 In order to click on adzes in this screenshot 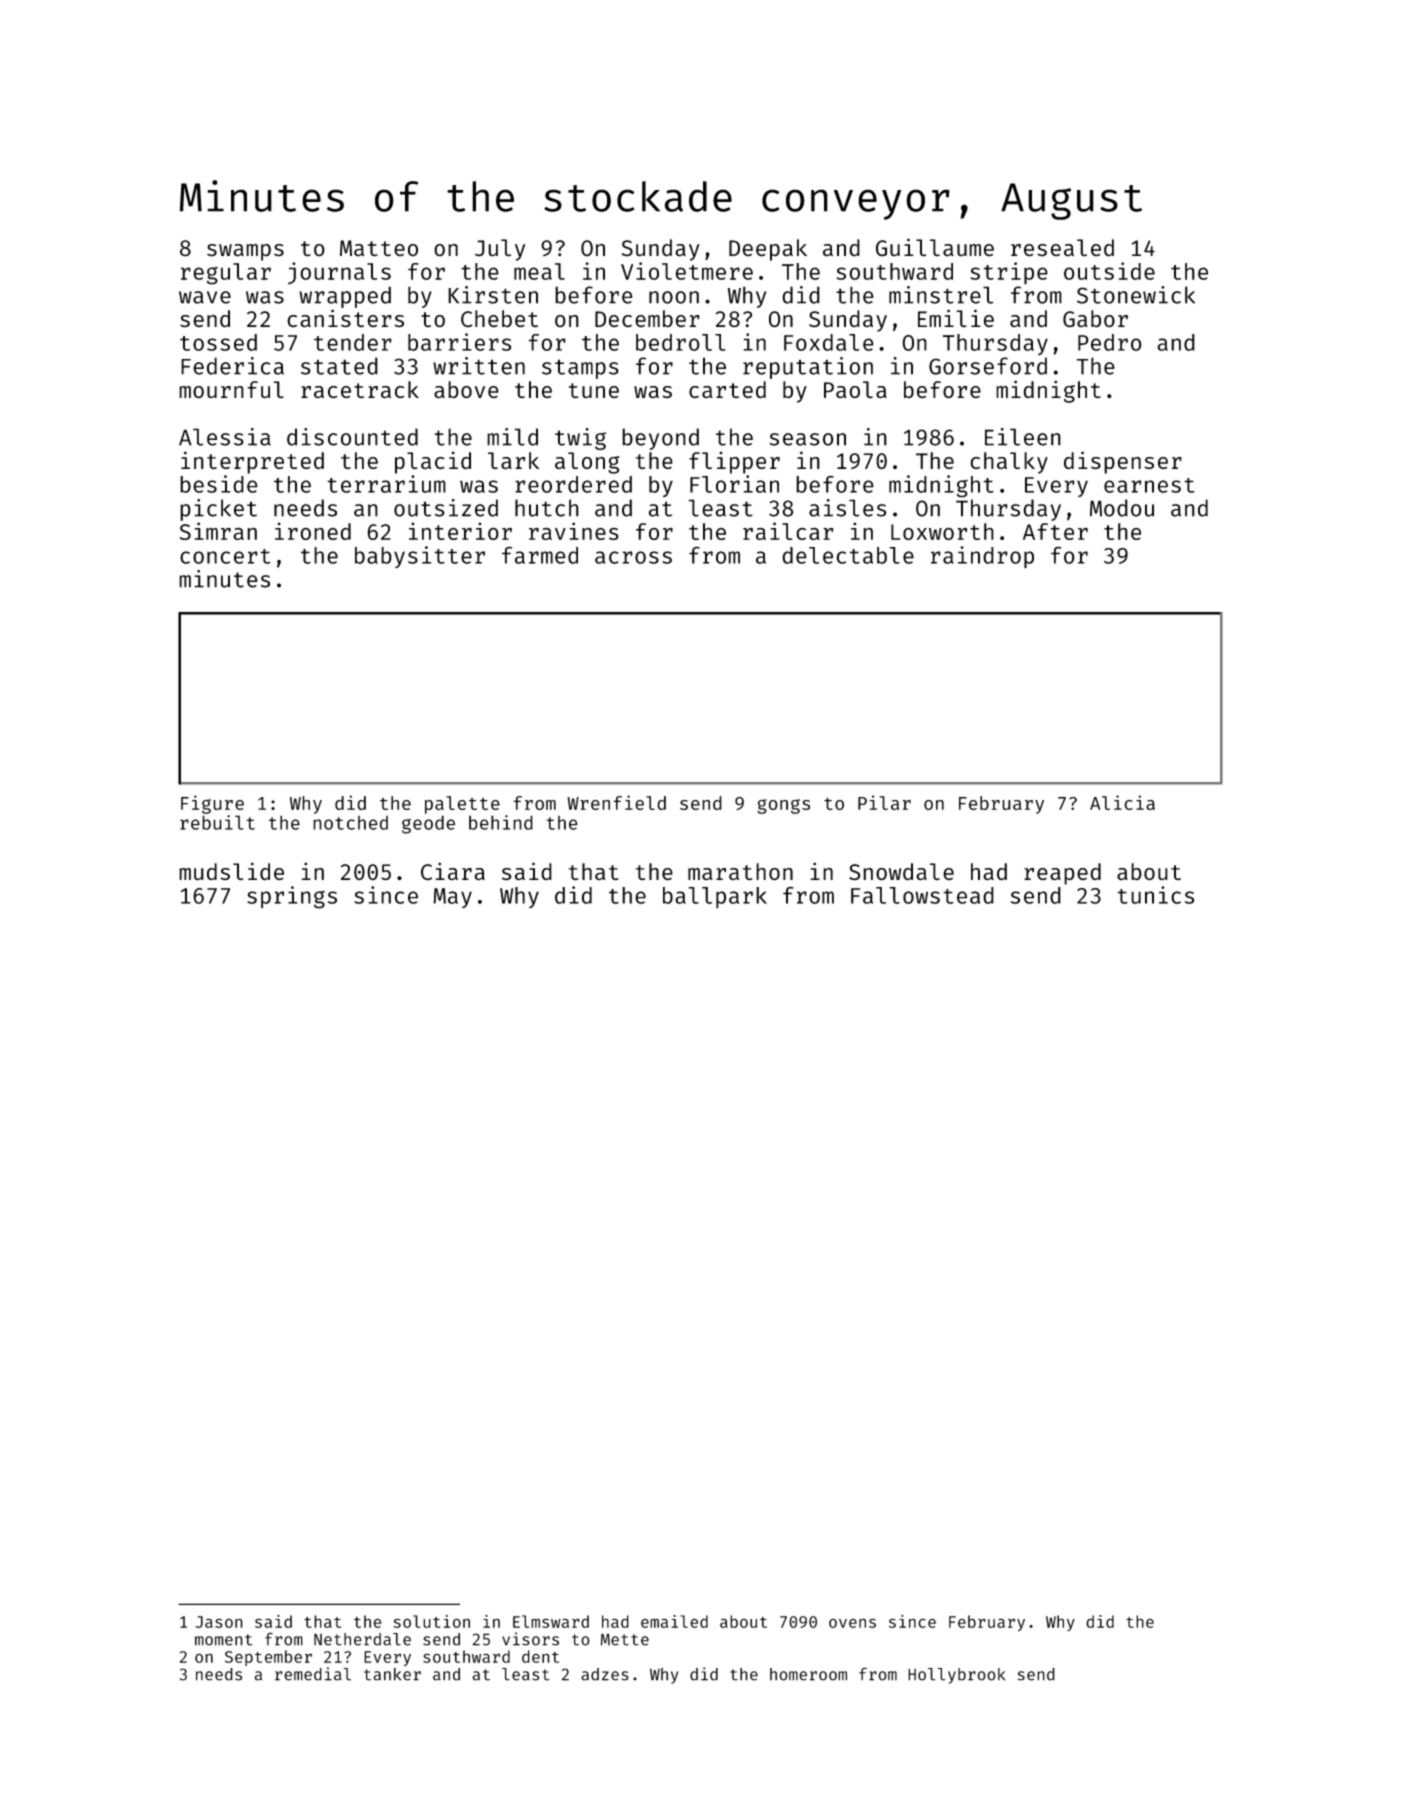, I will do `click(605, 1674)`.
